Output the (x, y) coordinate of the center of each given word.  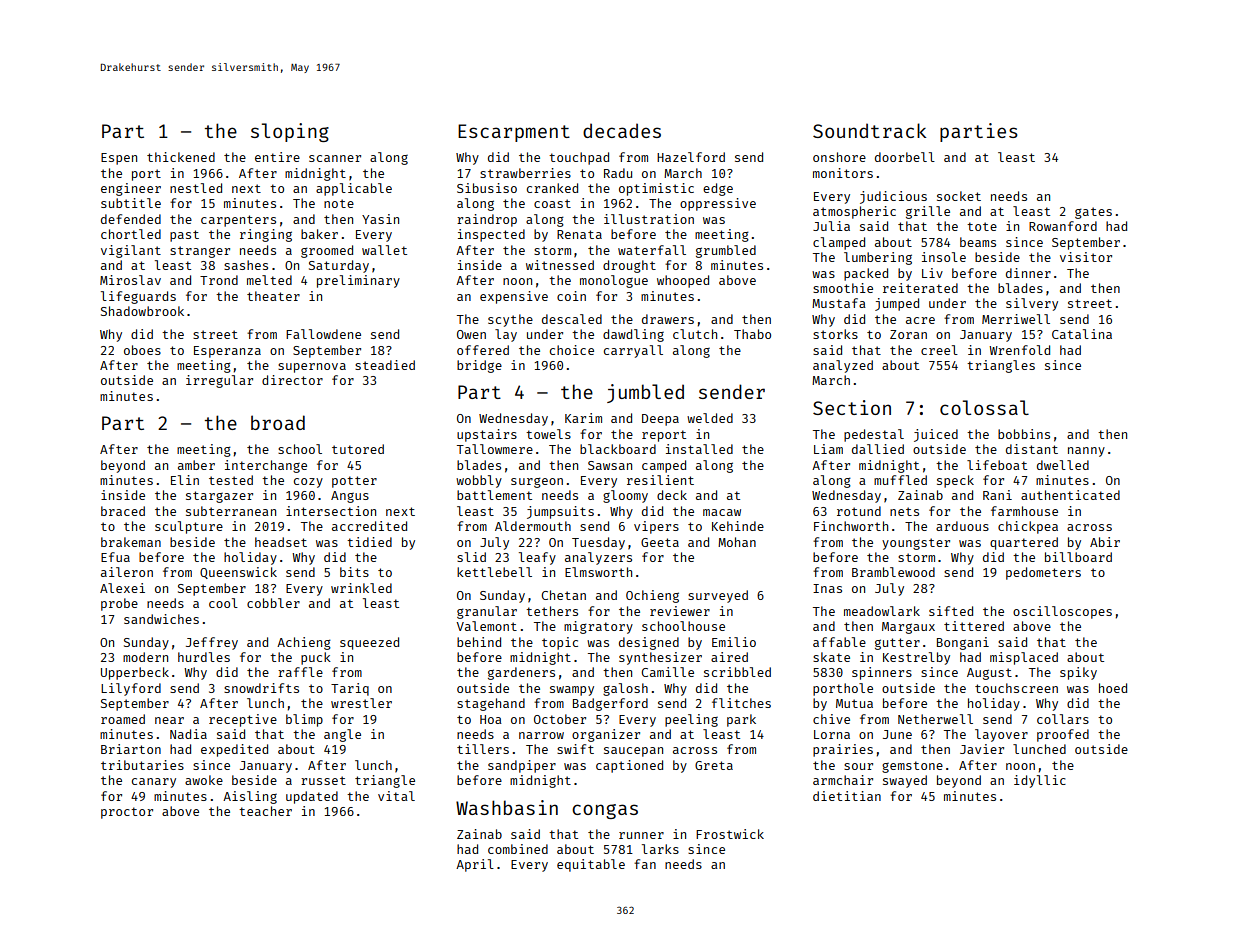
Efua (115, 557)
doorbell (905, 157)
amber (196, 465)
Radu (618, 173)
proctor (127, 813)
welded (710, 418)
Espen (119, 159)
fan (645, 864)
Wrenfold (1019, 350)
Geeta (660, 542)
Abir (1105, 542)
